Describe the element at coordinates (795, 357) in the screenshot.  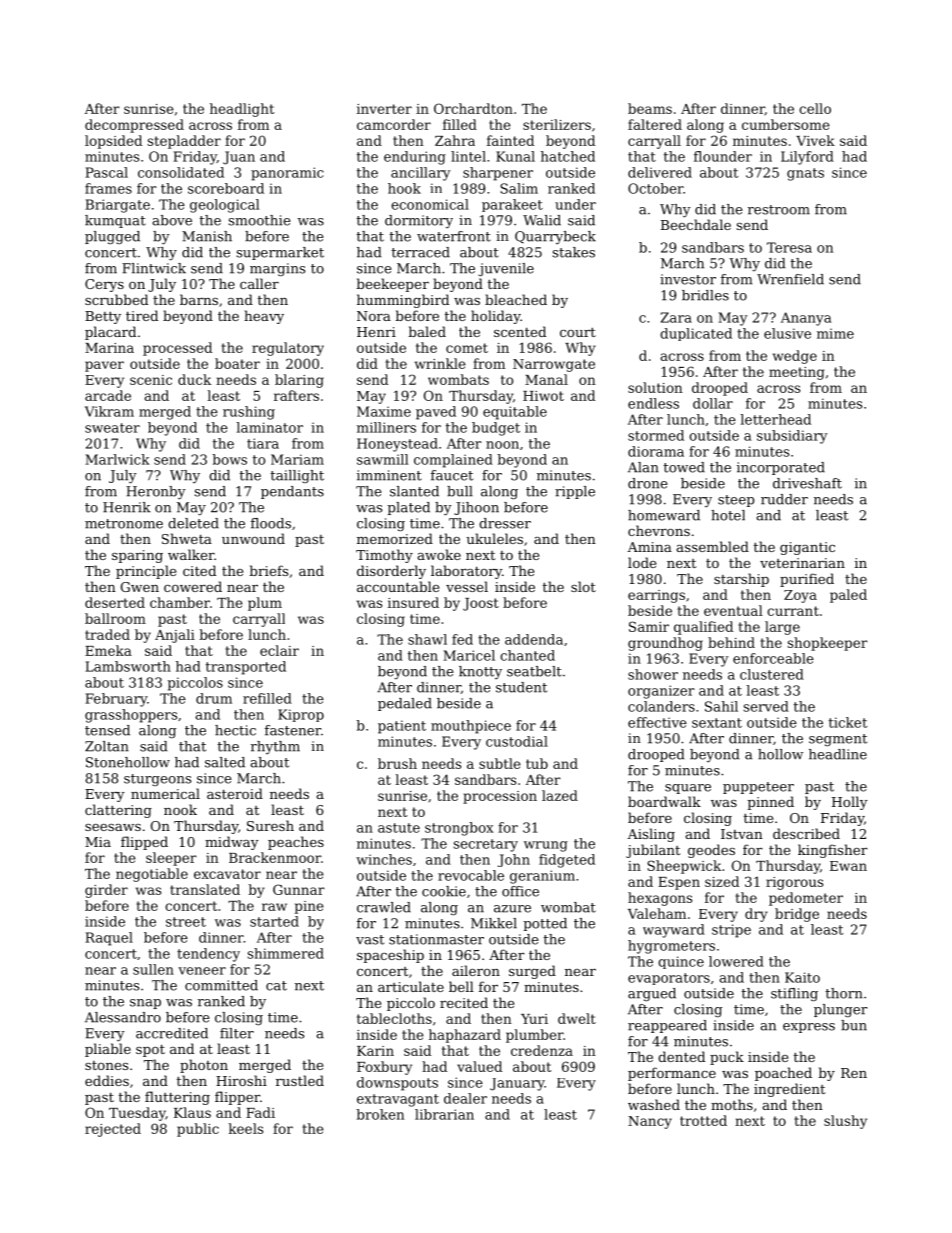
I see `wedge` at that location.
